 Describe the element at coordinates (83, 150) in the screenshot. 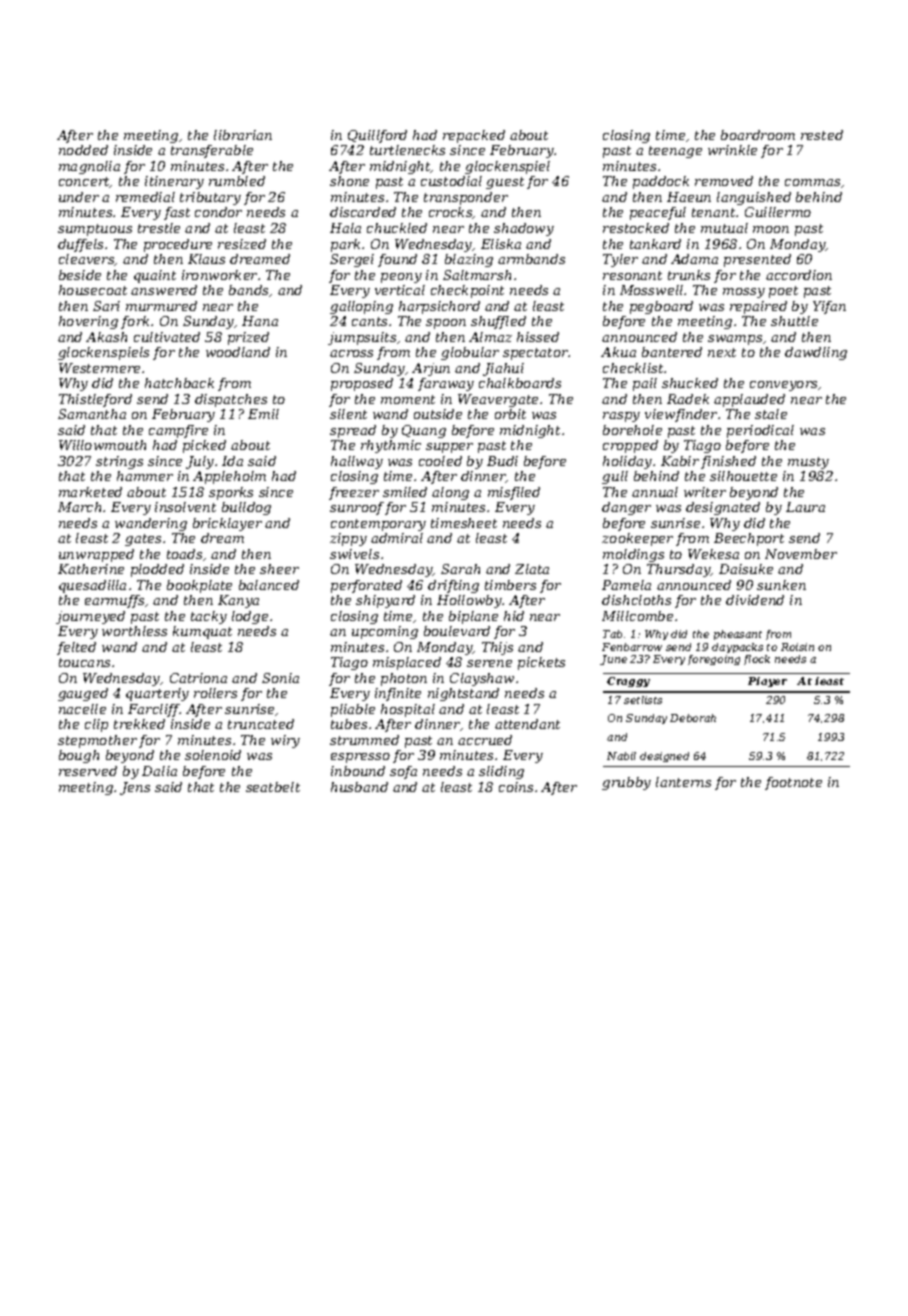

I see `nodded` at that location.
